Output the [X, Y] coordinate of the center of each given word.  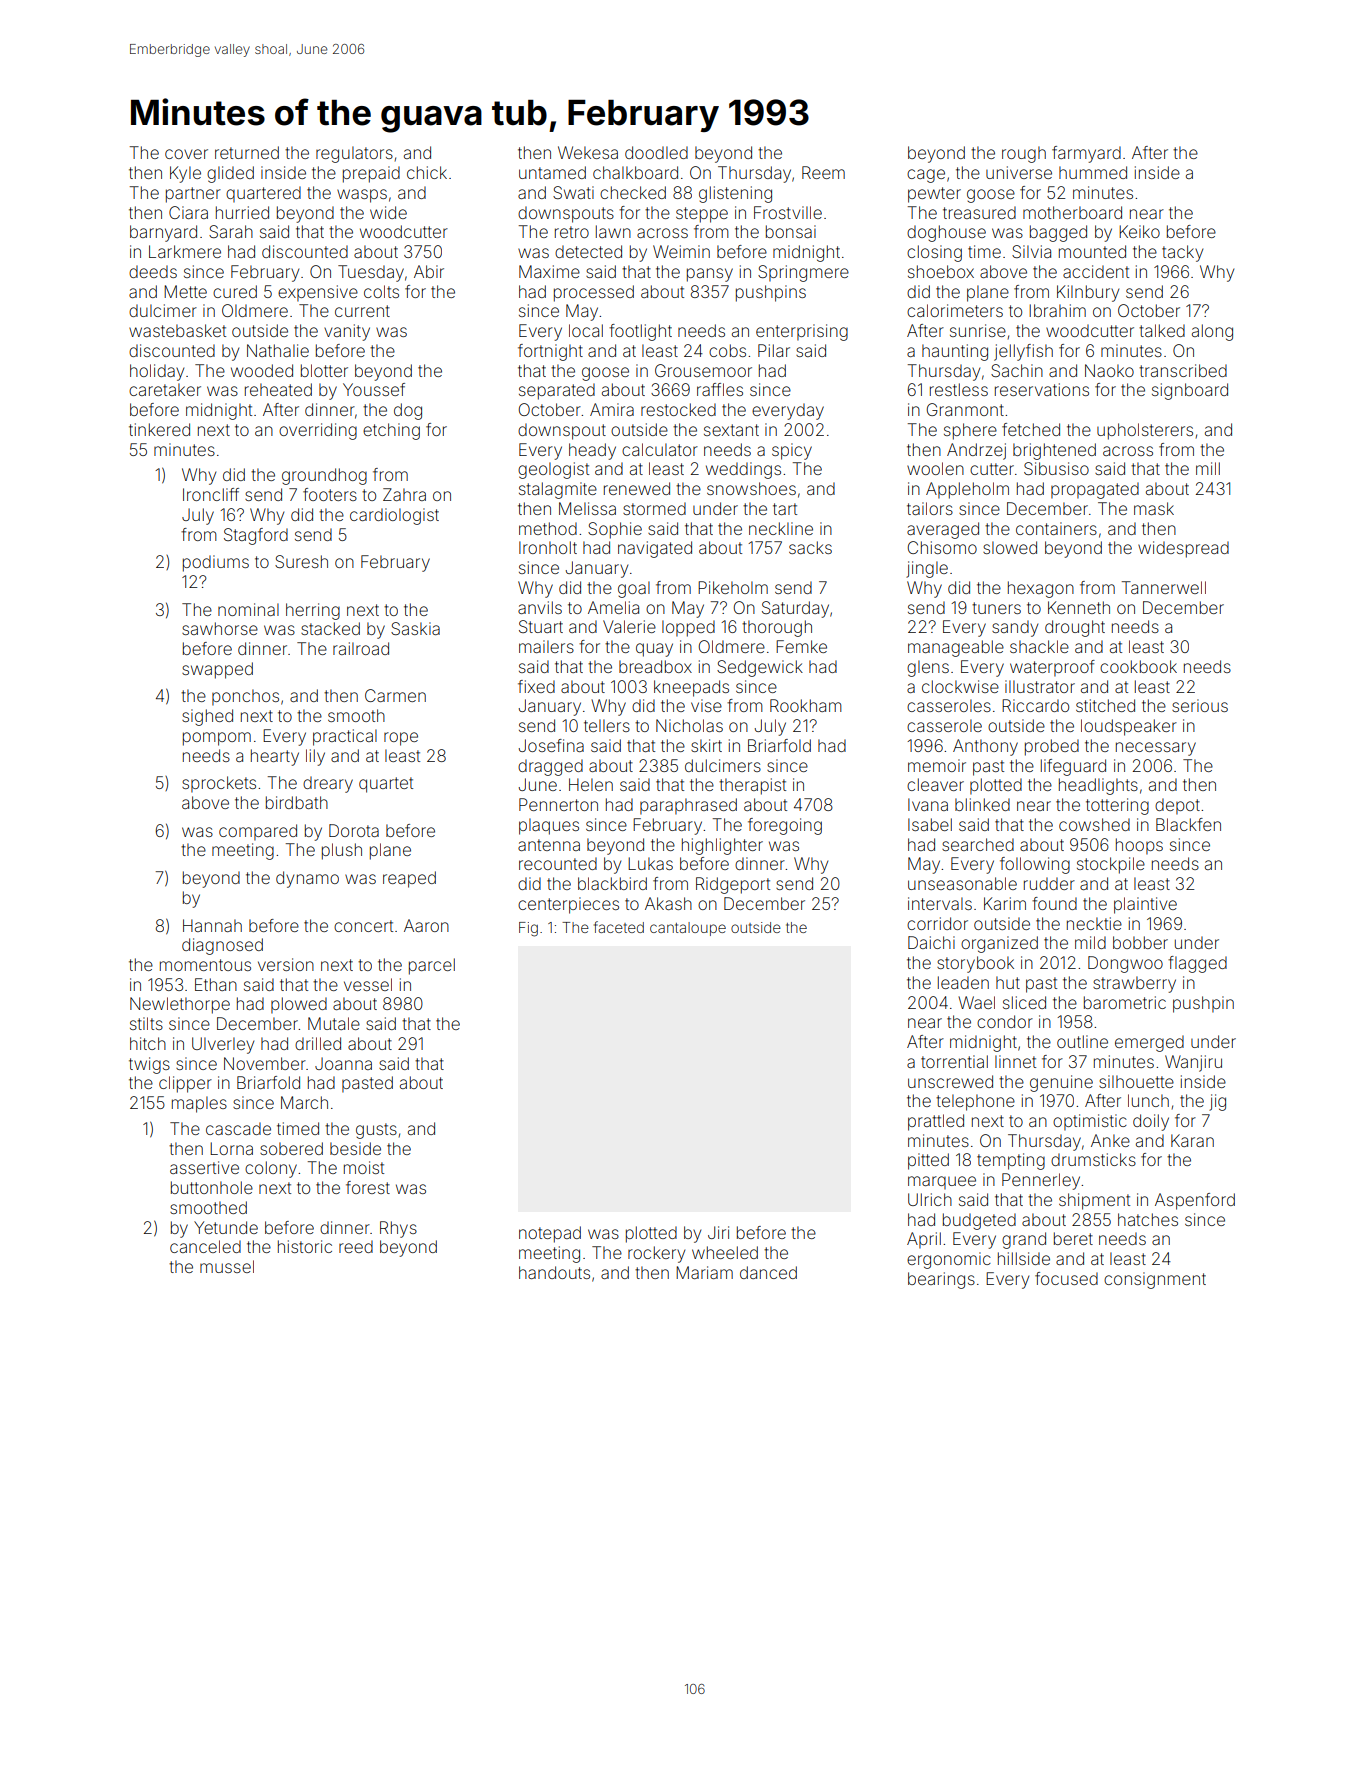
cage [926, 176]
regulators [354, 154]
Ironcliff [211, 494]
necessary [1156, 749]
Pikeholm [733, 587]
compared [258, 832]
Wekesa [588, 152]
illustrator [1040, 686]
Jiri [718, 1232]
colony [271, 1169]
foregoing [785, 826]
